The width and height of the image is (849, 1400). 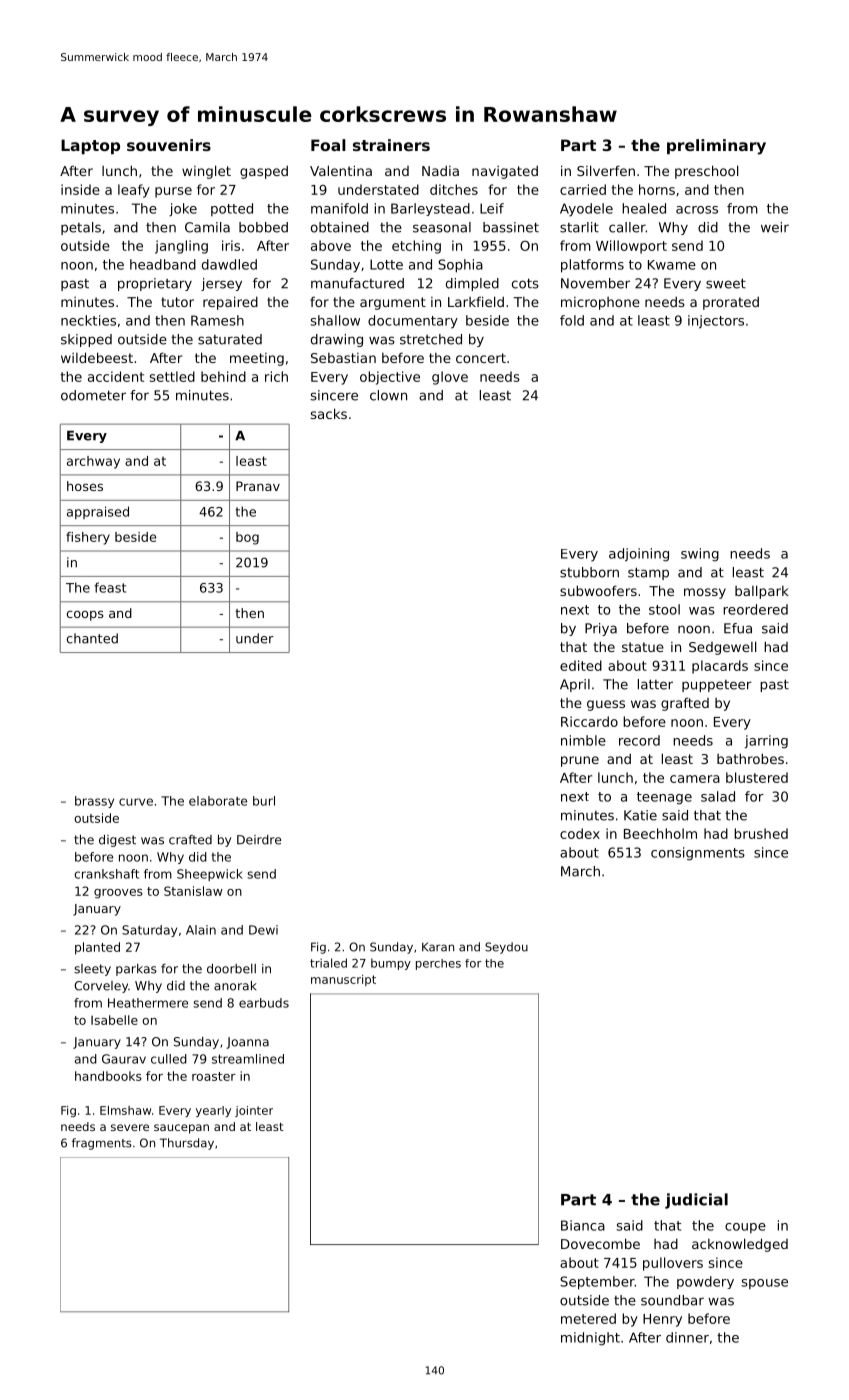 What do you see at coordinates (102, 1144) in the image?
I see `fragments` at bounding box center [102, 1144].
